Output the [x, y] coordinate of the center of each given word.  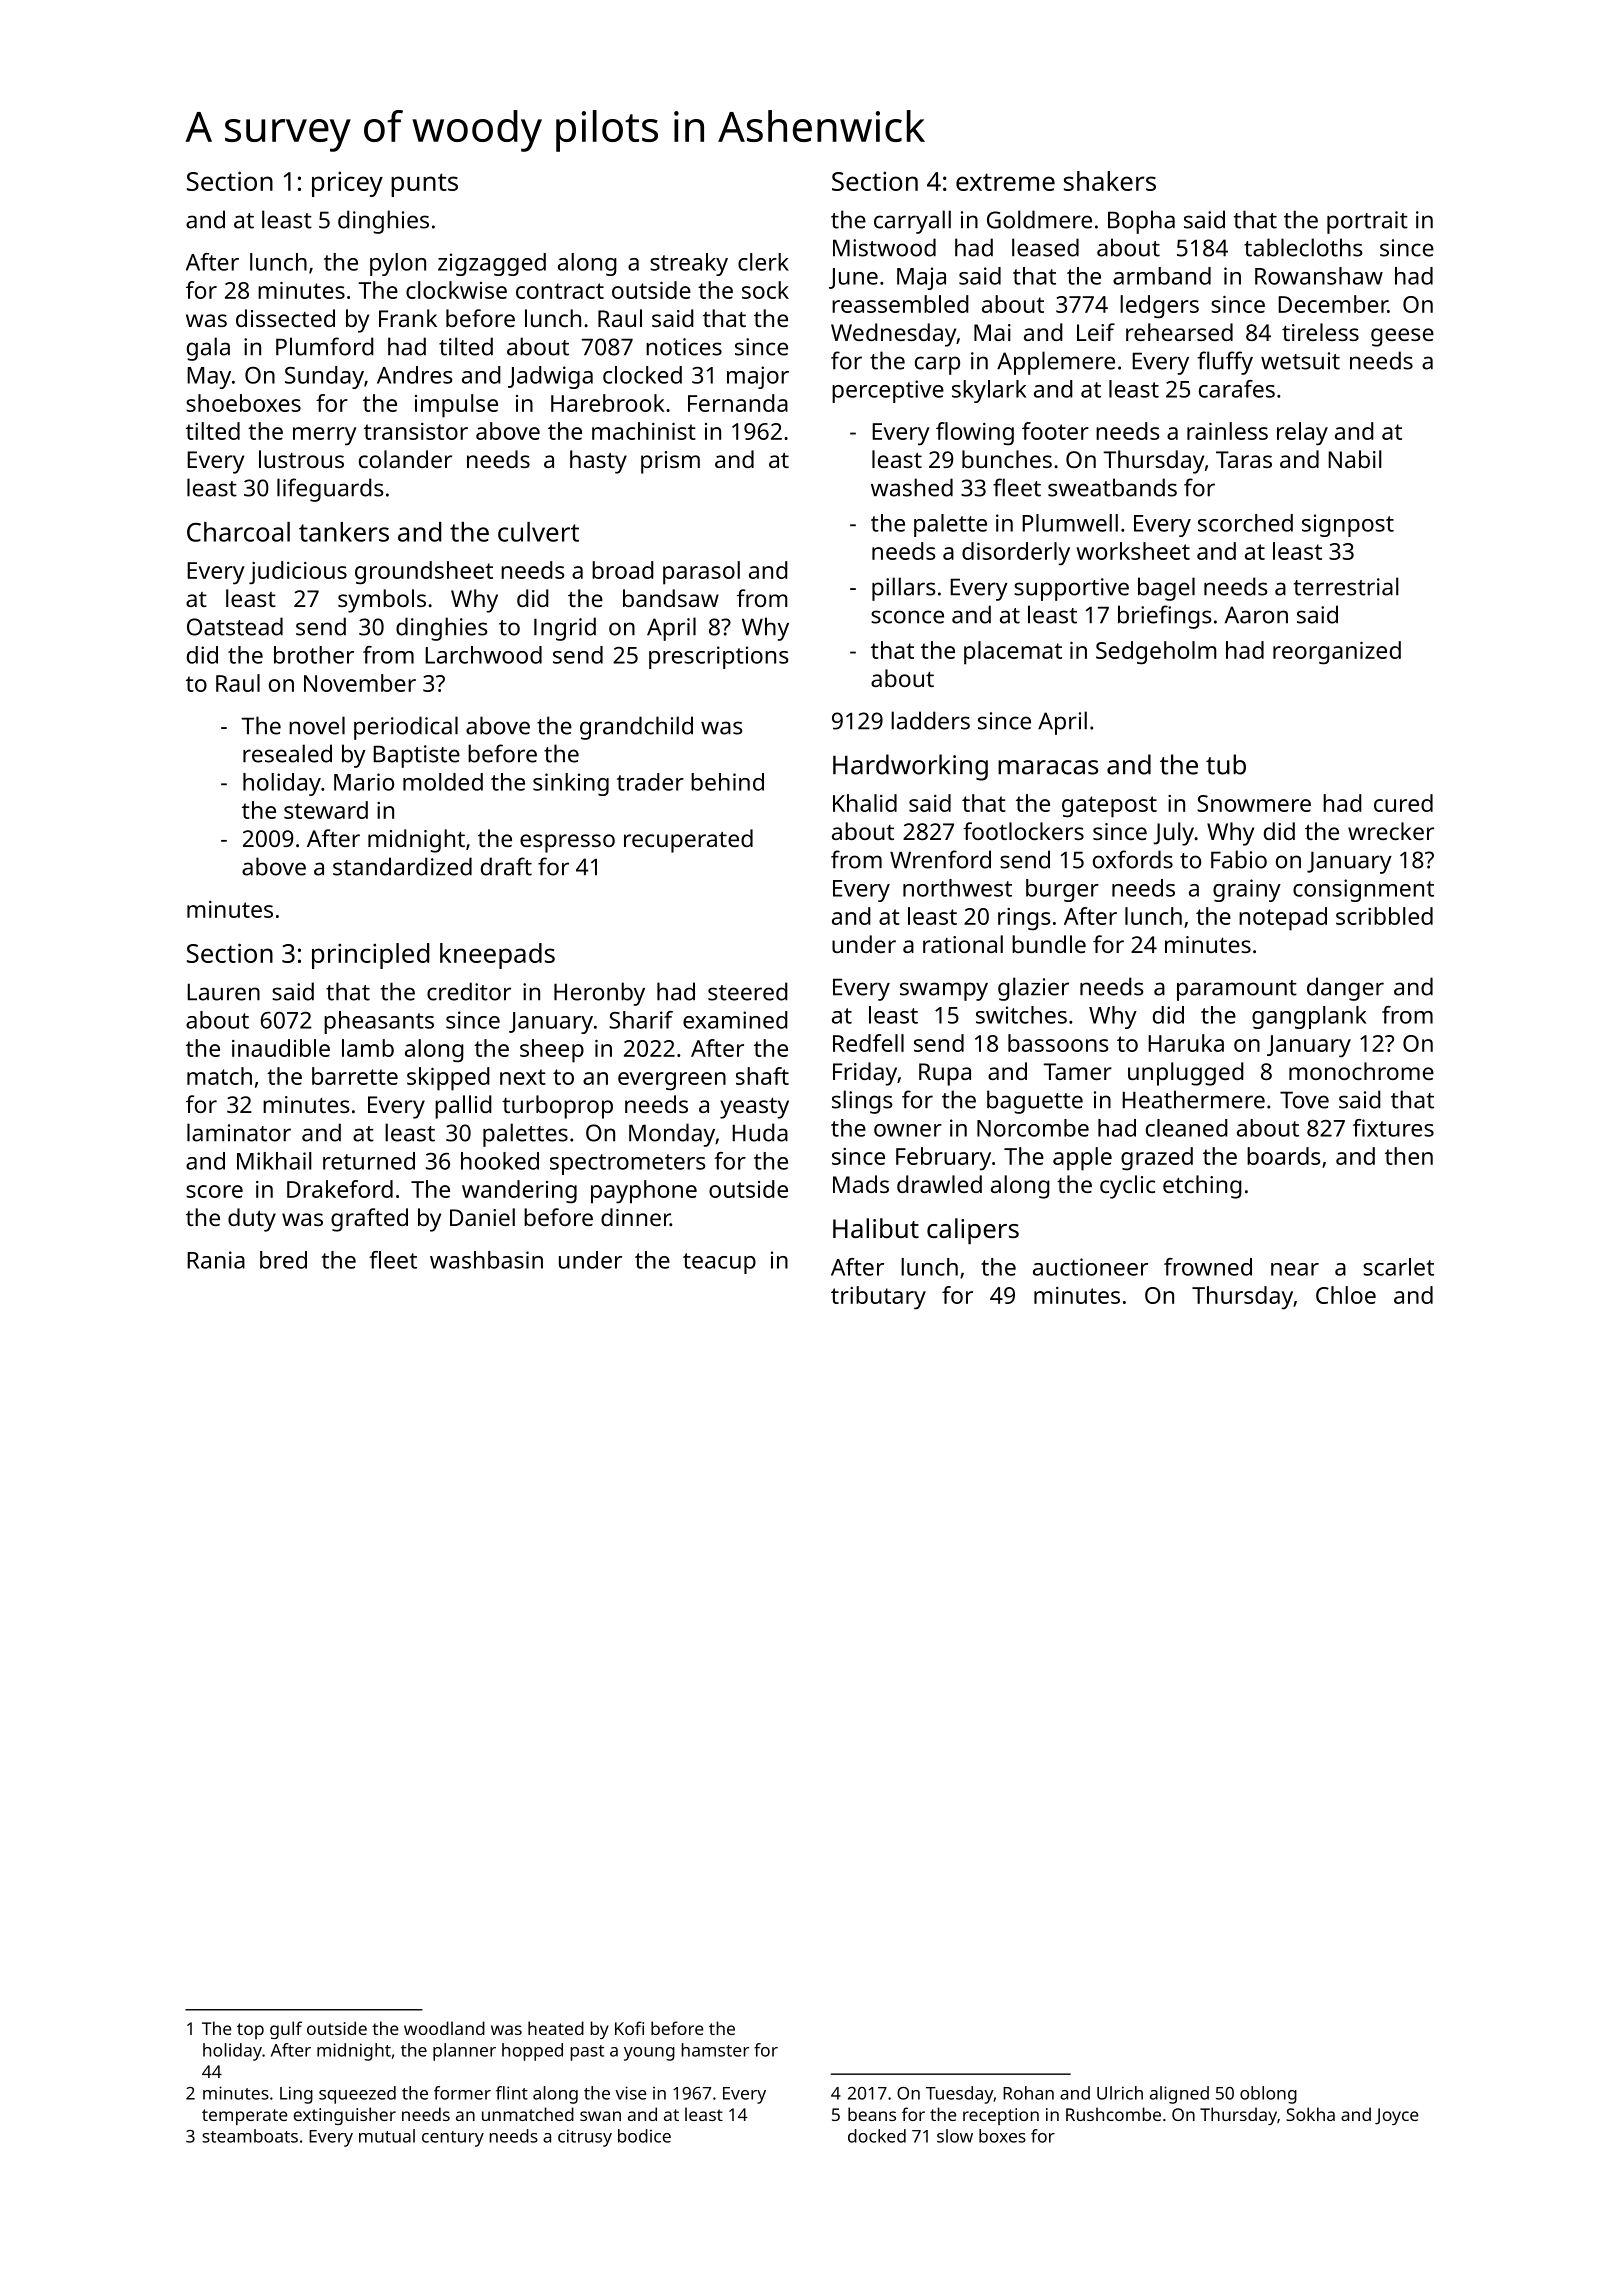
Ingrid [565, 629]
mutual [387, 2136]
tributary [878, 1298]
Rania [216, 1260]
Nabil [1355, 459]
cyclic [1127, 1187]
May [209, 378]
